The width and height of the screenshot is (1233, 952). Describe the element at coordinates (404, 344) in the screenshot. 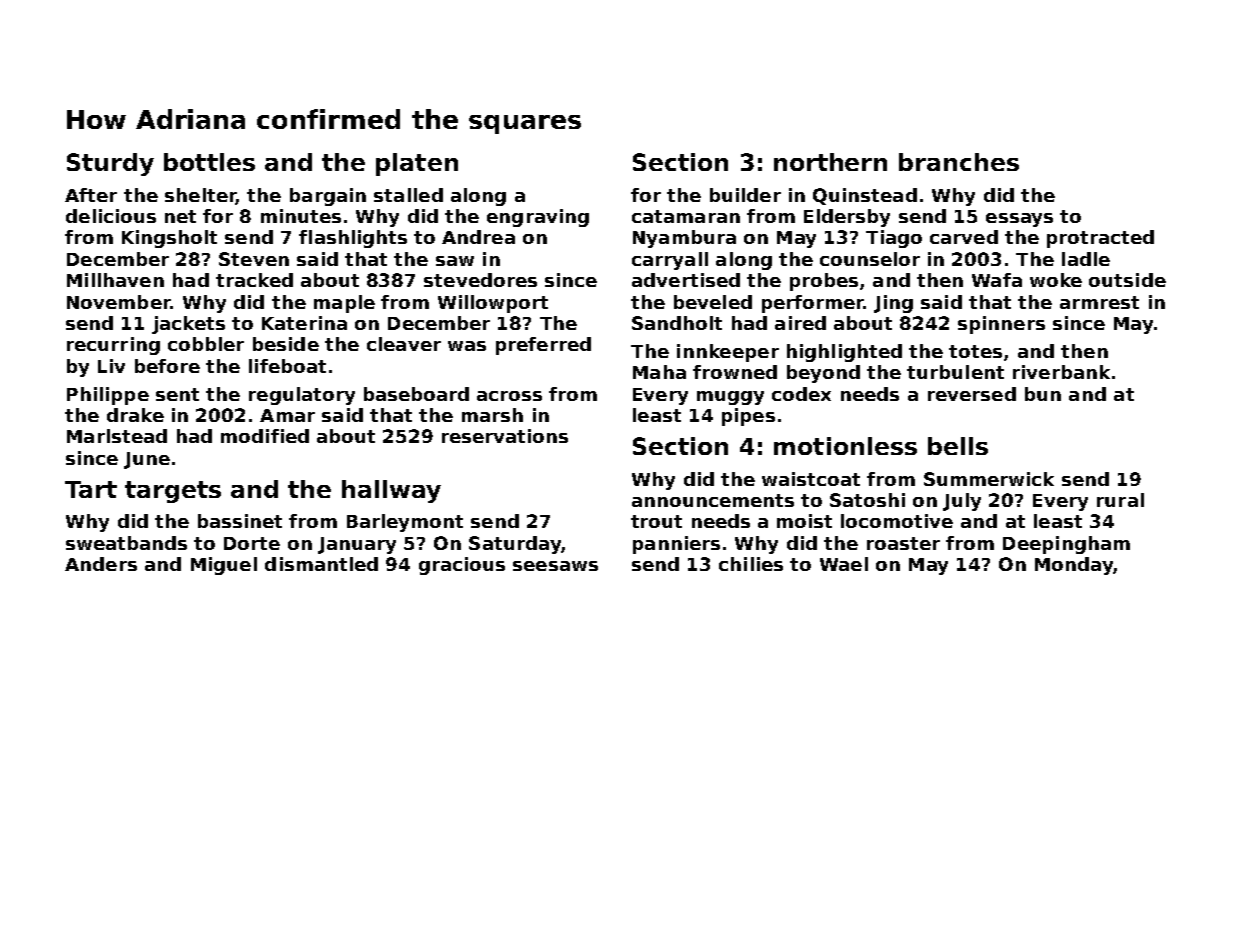

I see `cleaver` at that location.
